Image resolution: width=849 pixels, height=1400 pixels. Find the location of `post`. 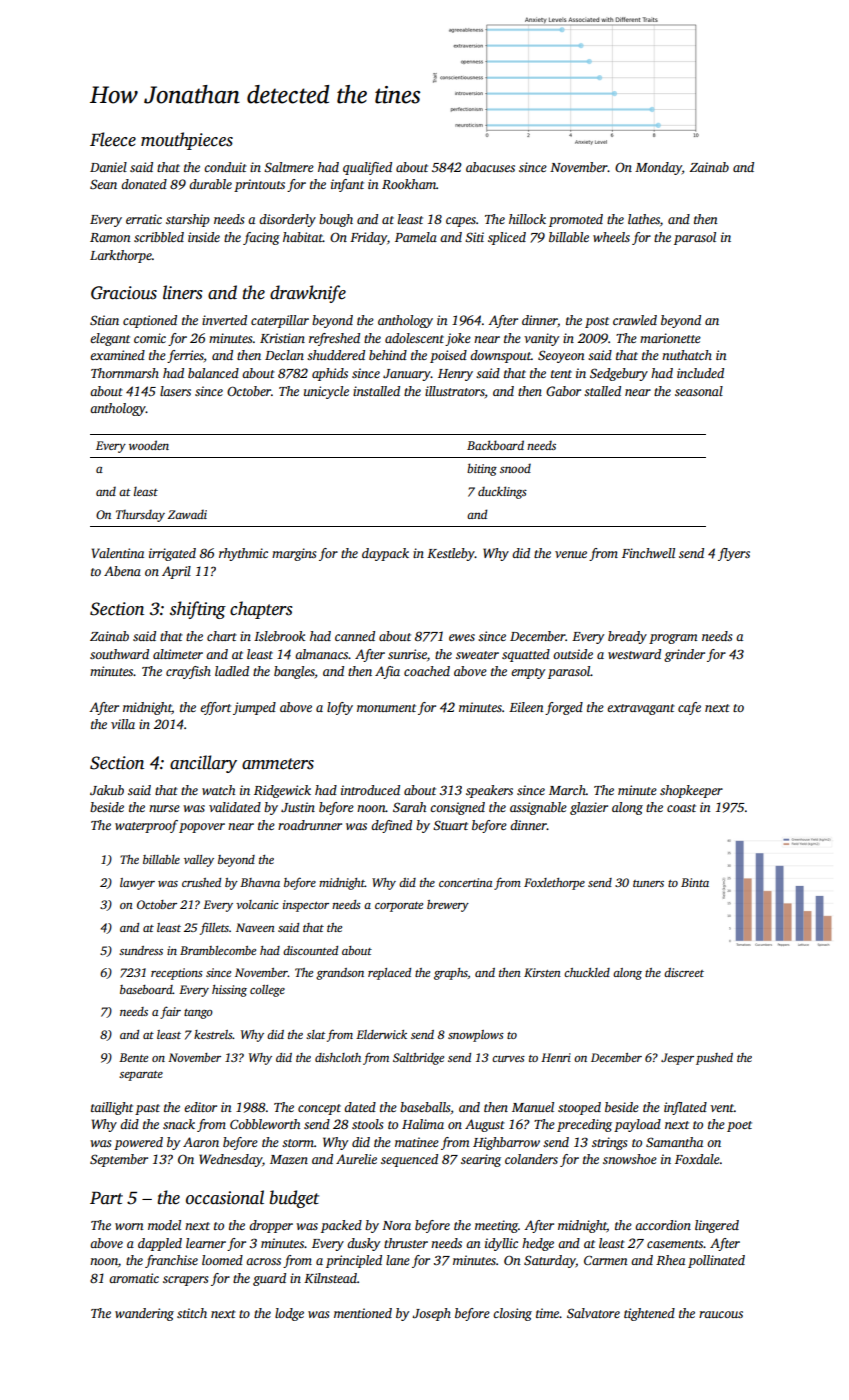

post is located at coordinates (597, 322).
